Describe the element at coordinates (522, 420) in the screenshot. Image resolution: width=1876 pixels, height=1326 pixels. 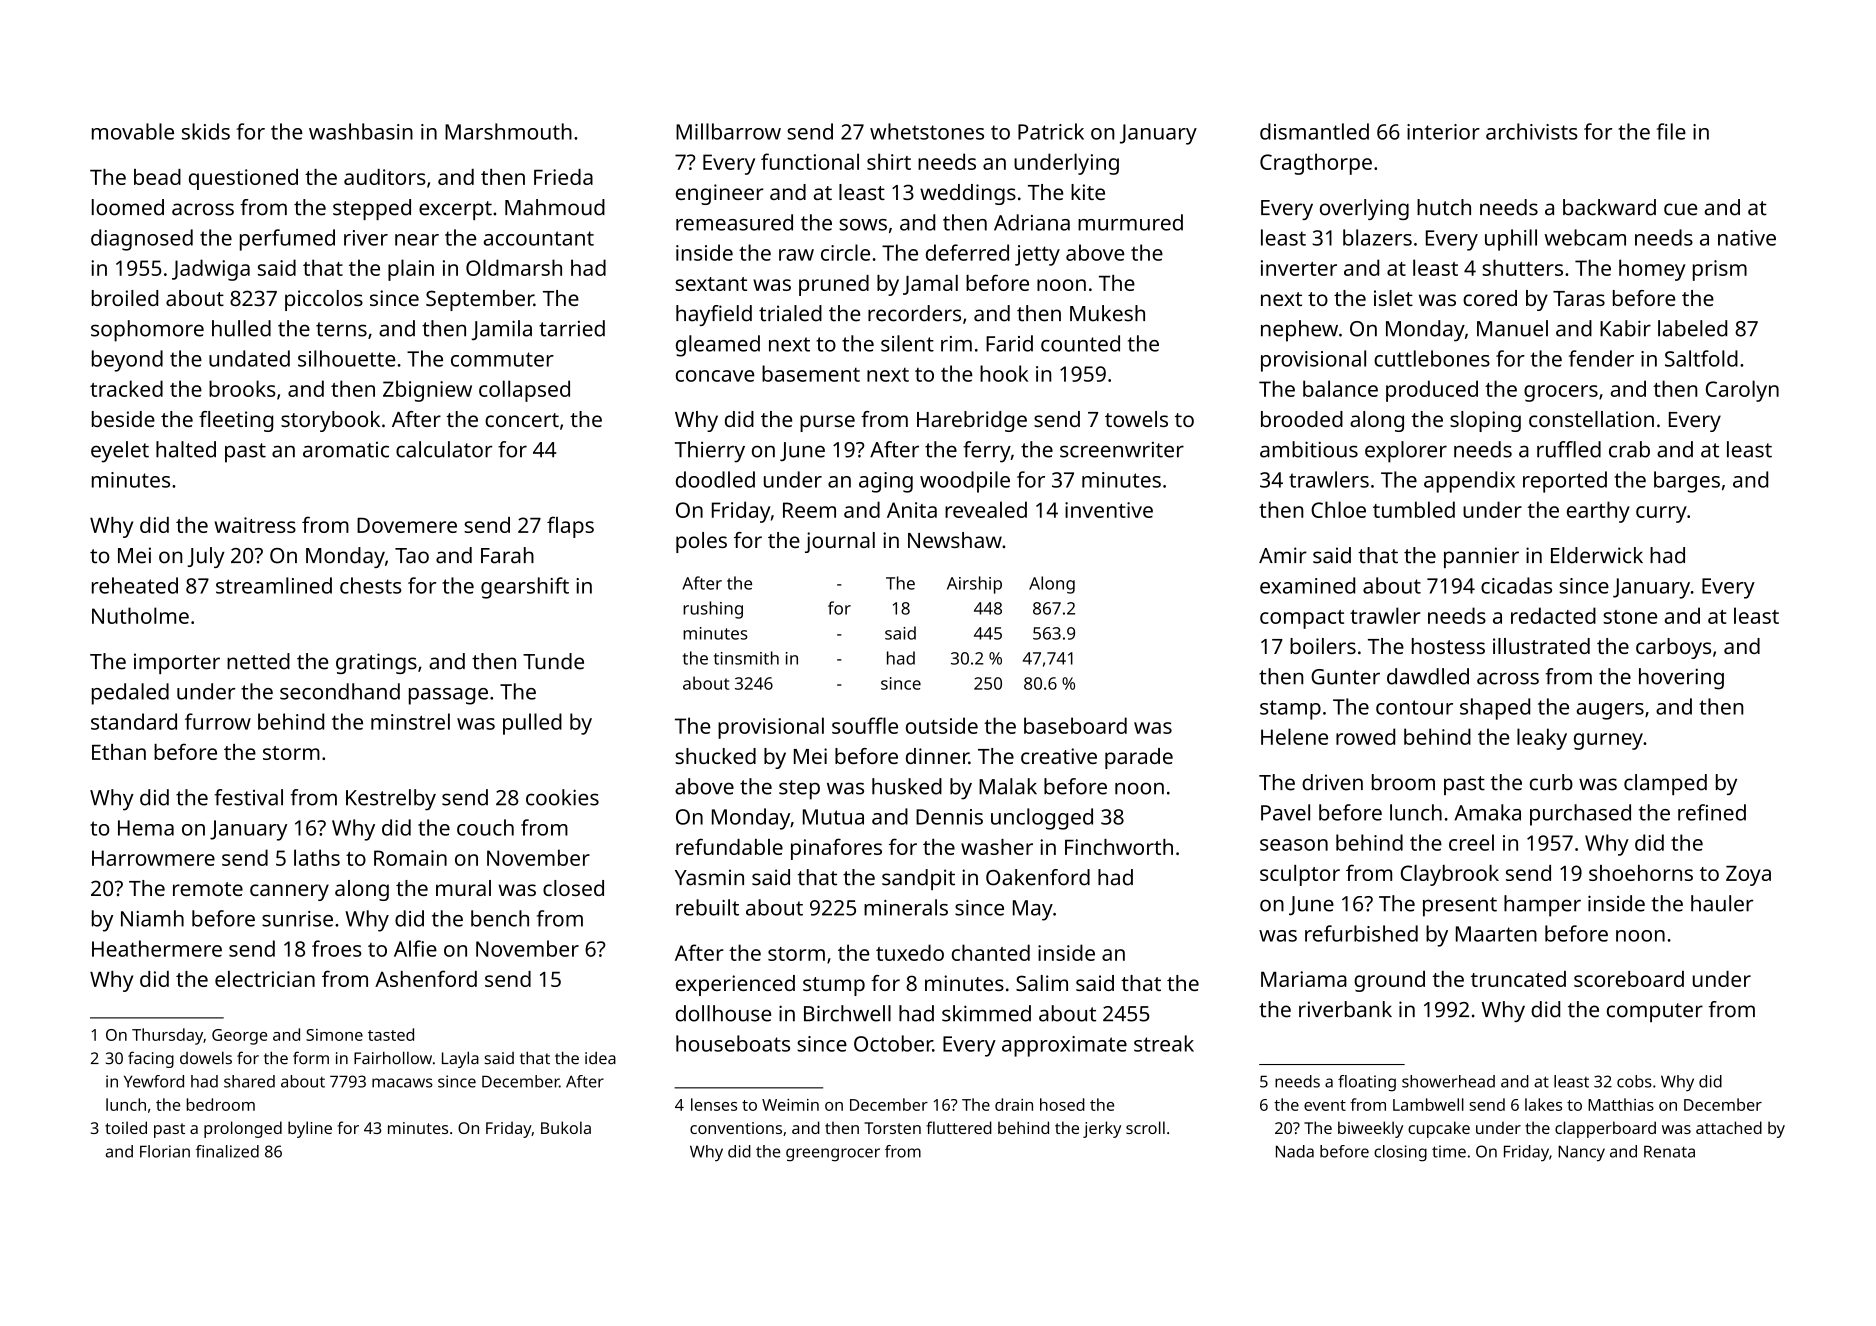
I see `concert` at that location.
